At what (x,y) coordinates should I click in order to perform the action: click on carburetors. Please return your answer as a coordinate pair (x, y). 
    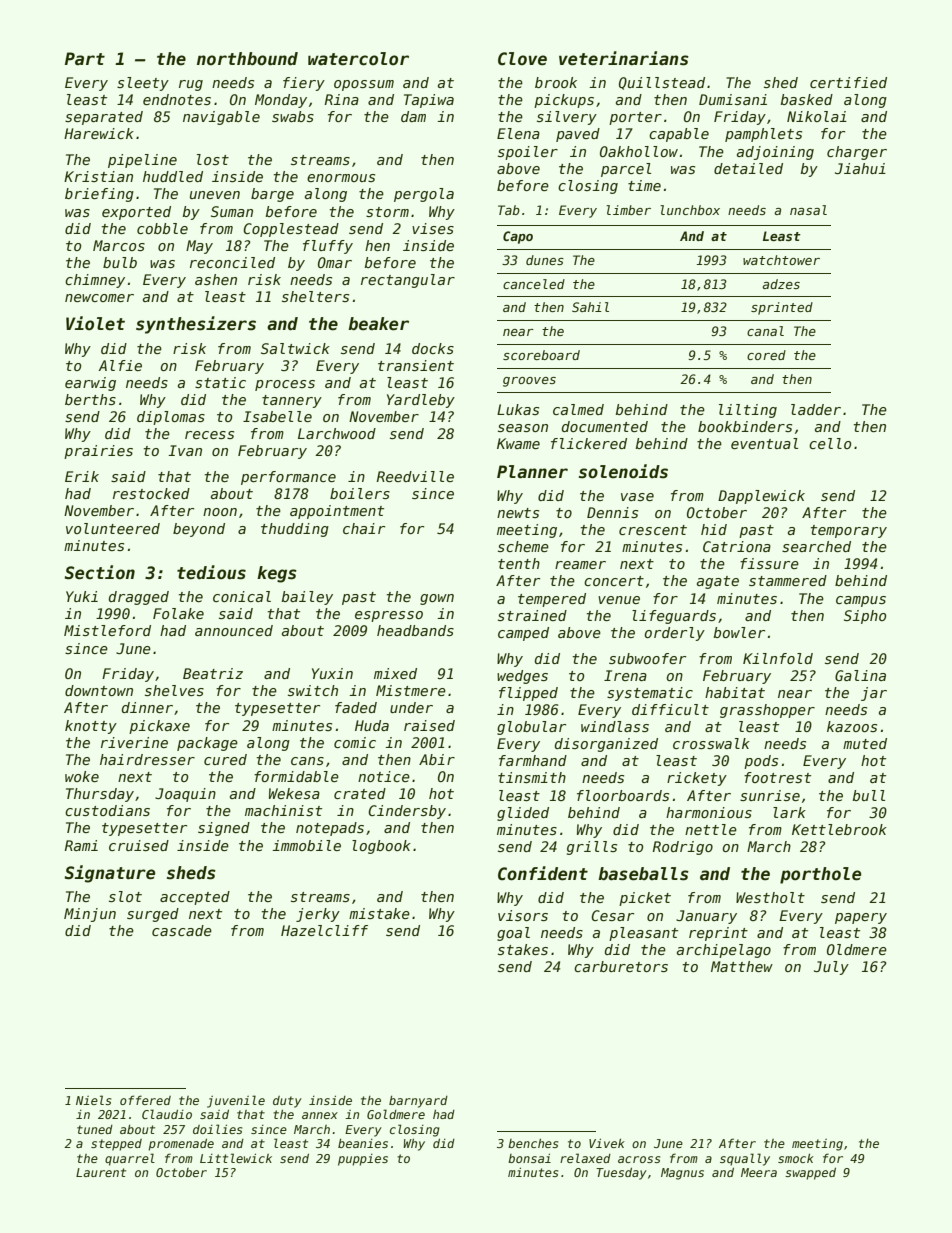
    Looking at the image, I should click on (621, 966).
